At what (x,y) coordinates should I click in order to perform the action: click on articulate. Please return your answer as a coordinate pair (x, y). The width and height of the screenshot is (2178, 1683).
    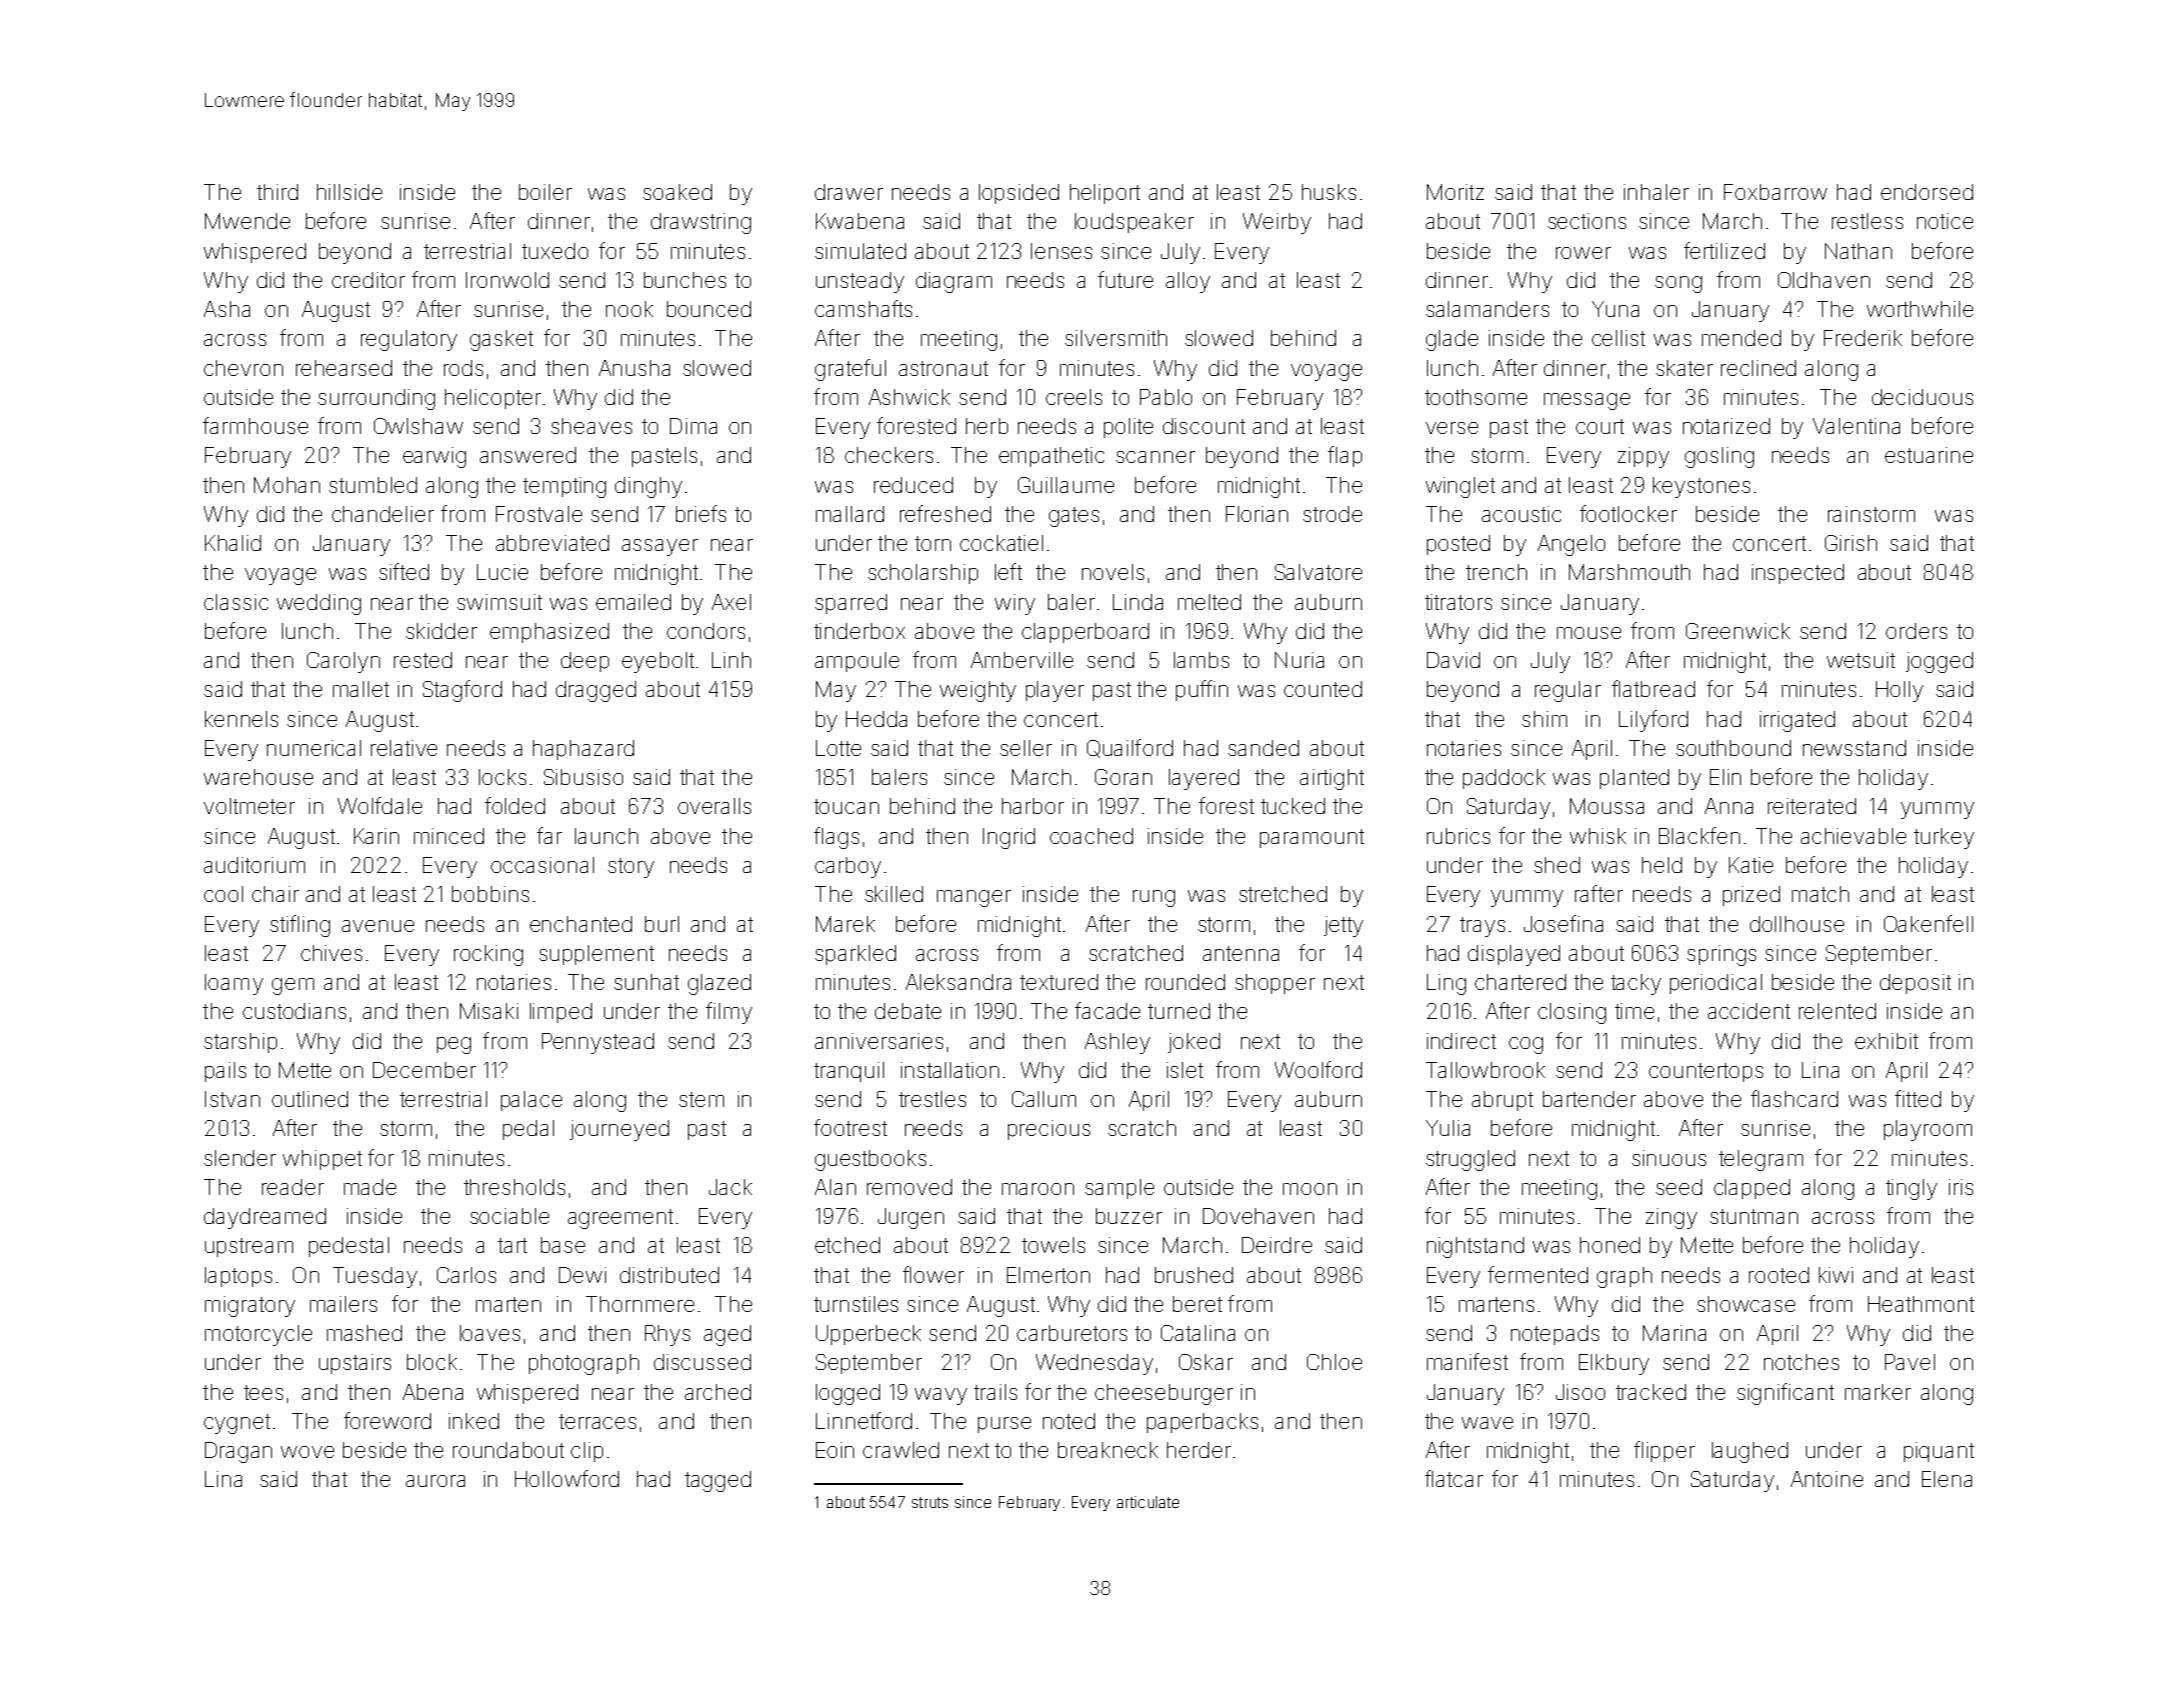
    Looking at the image, I should click on (1148, 1502).
